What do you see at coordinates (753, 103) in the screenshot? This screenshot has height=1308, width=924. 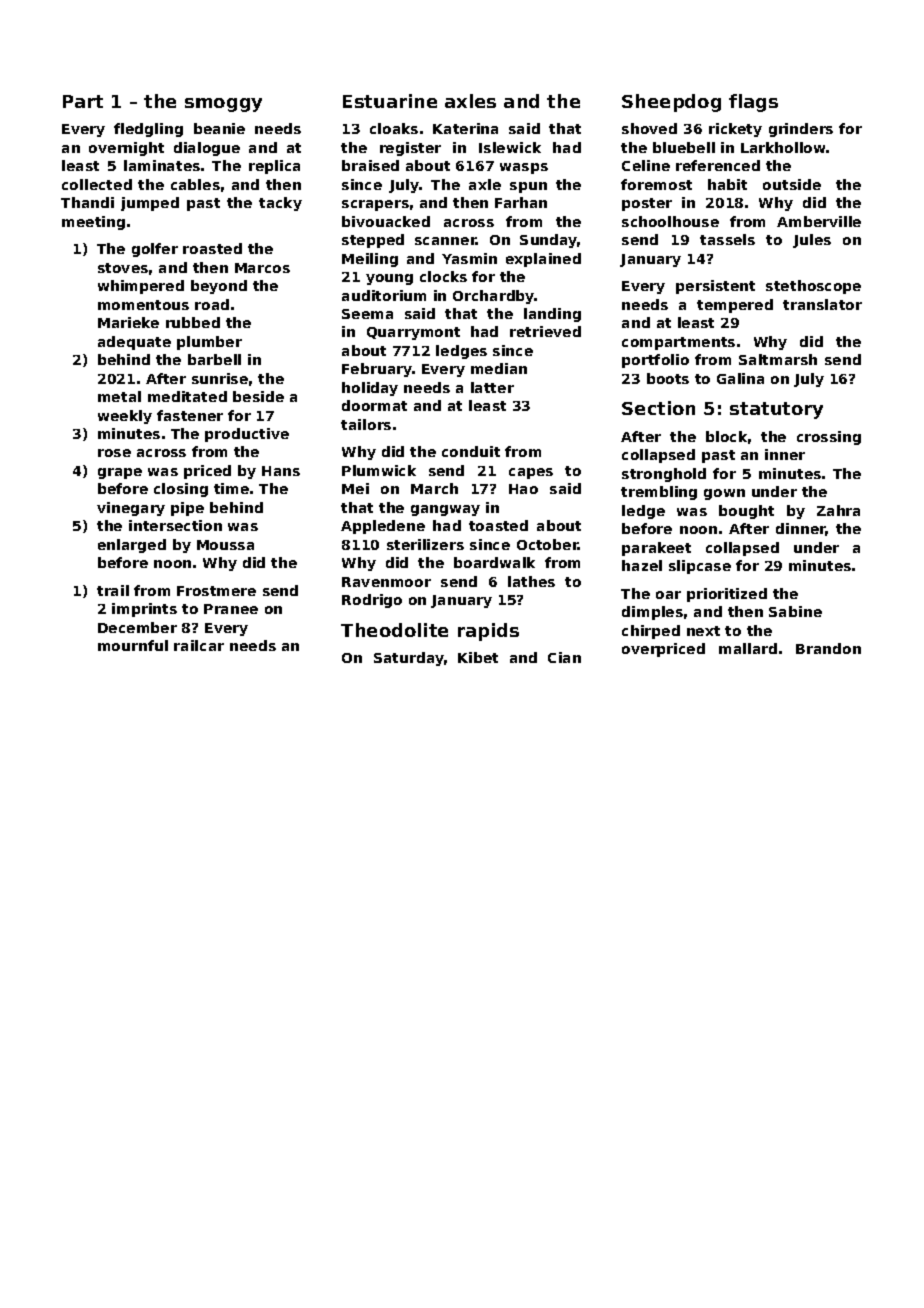 I see `flags` at bounding box center [753, 103].
